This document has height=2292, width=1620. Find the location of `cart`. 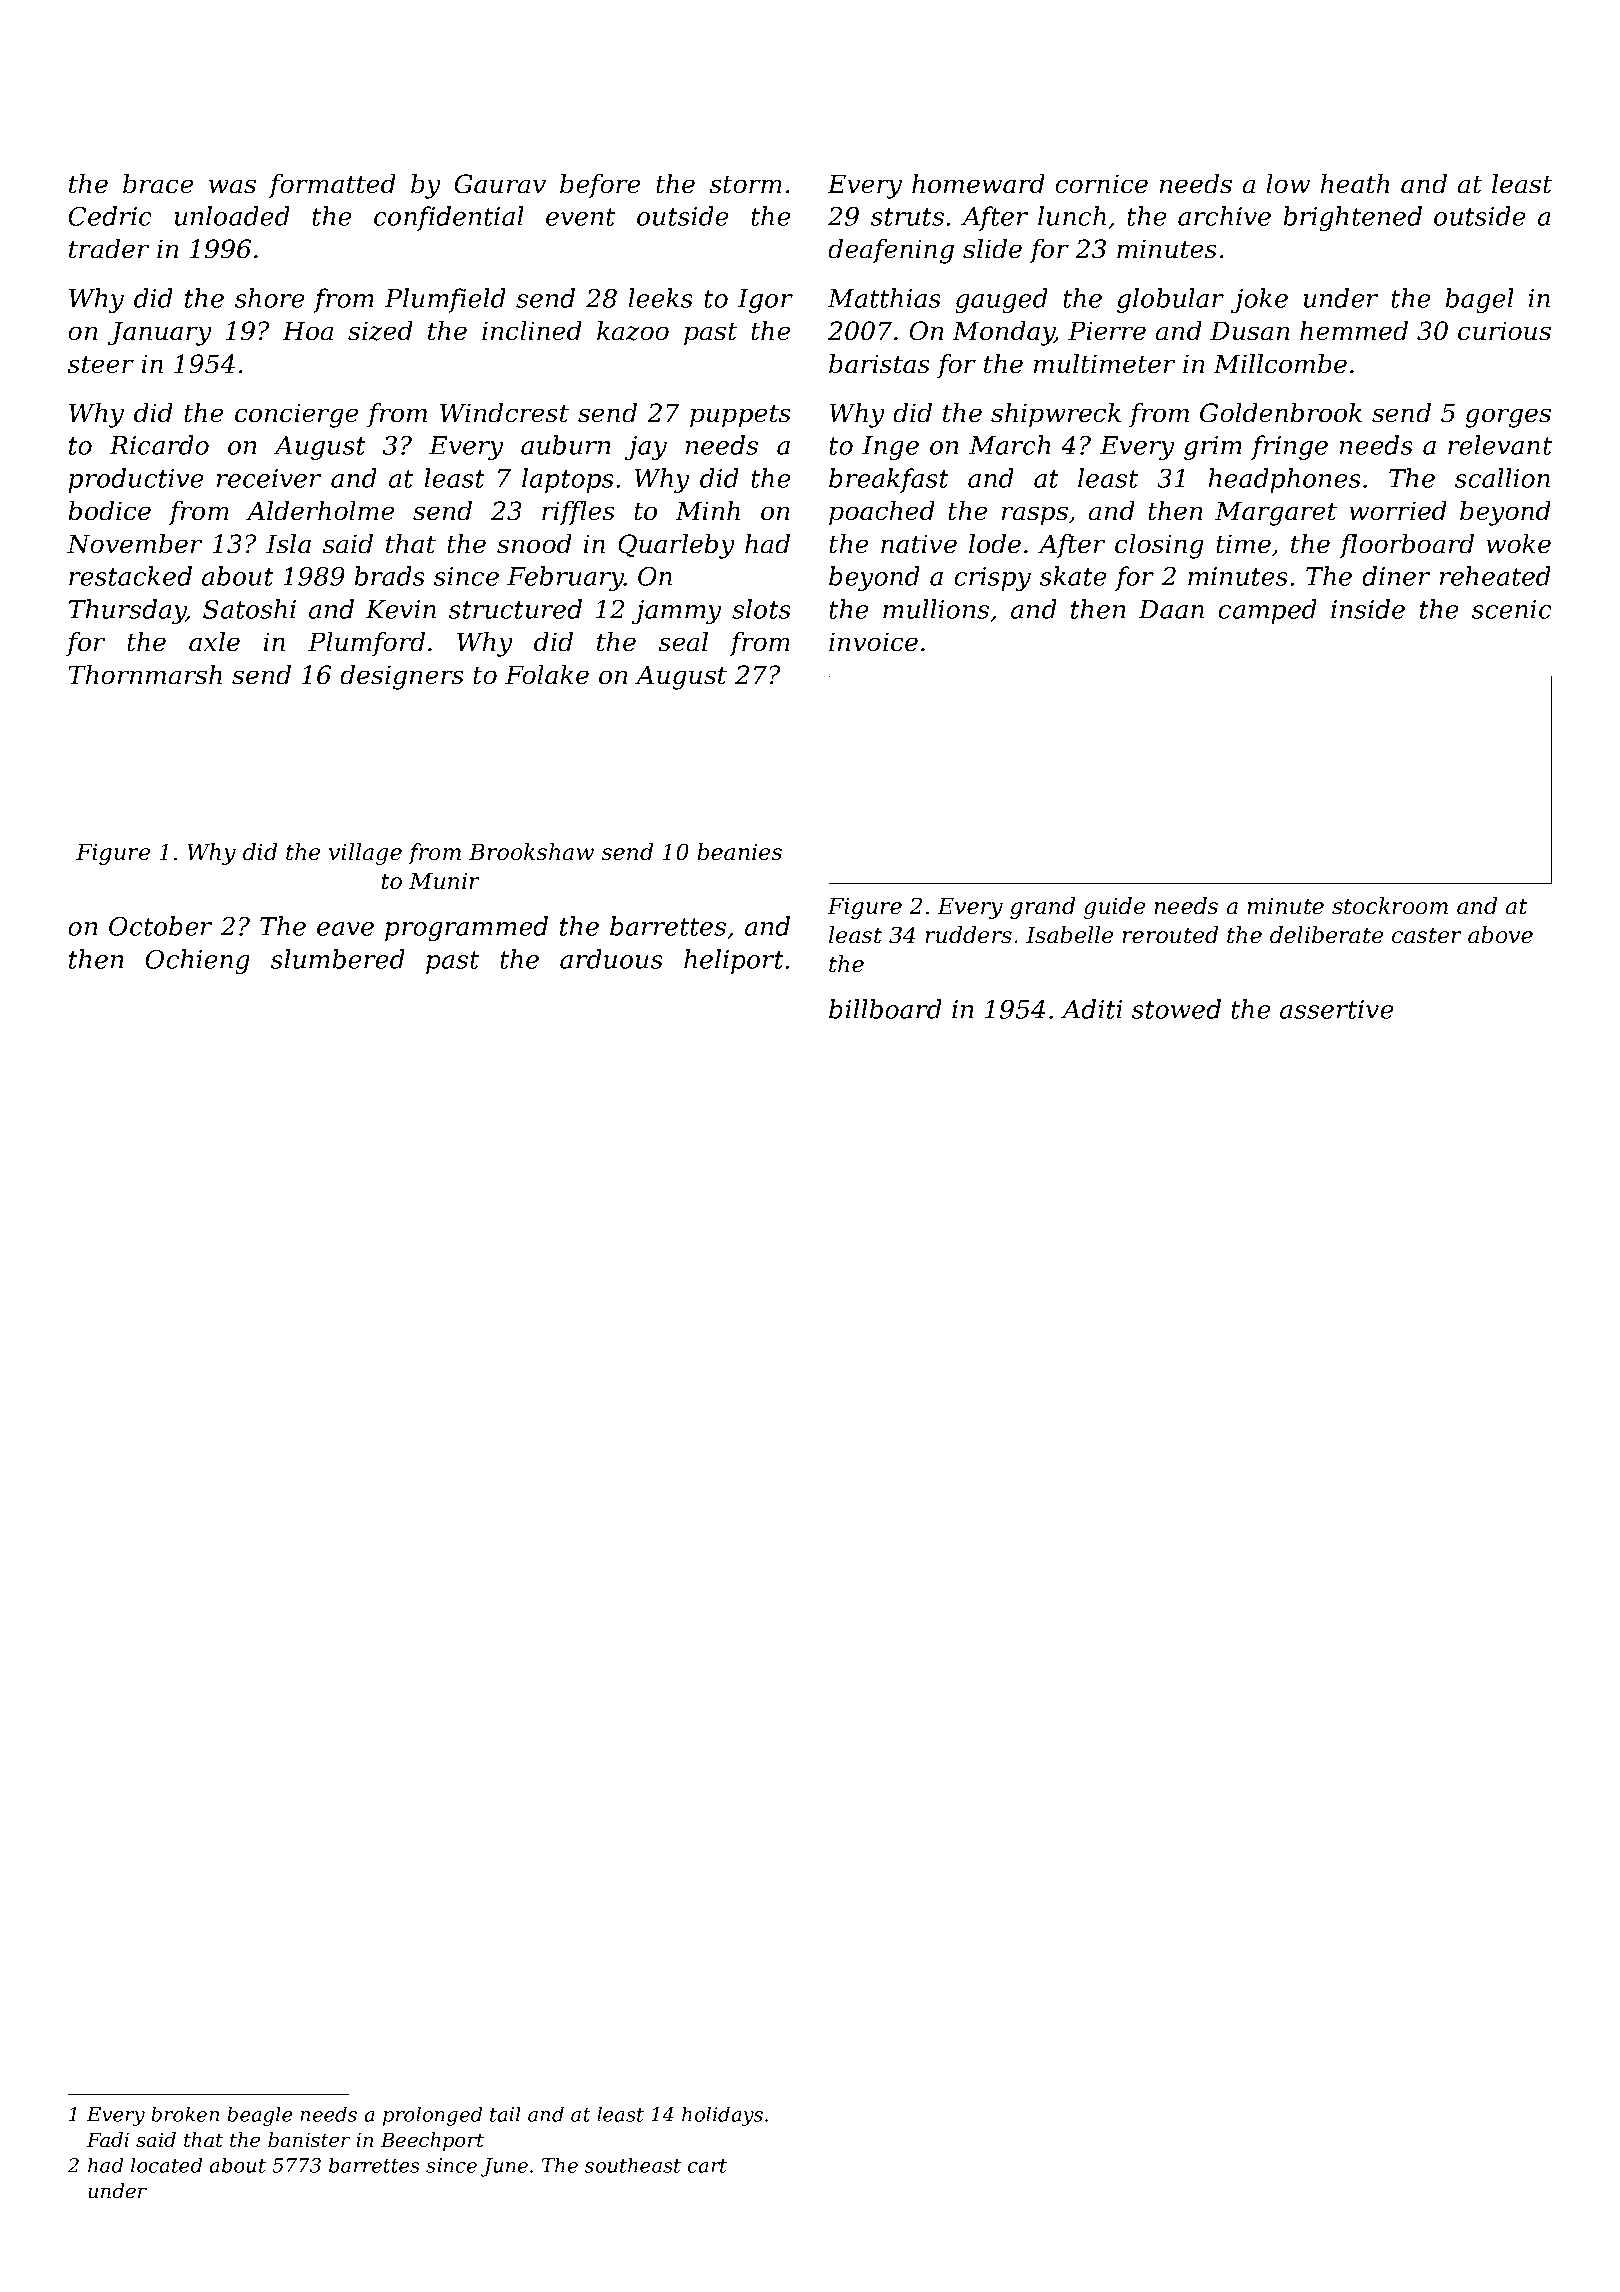

cart is located at coordinates (707, 2166).
